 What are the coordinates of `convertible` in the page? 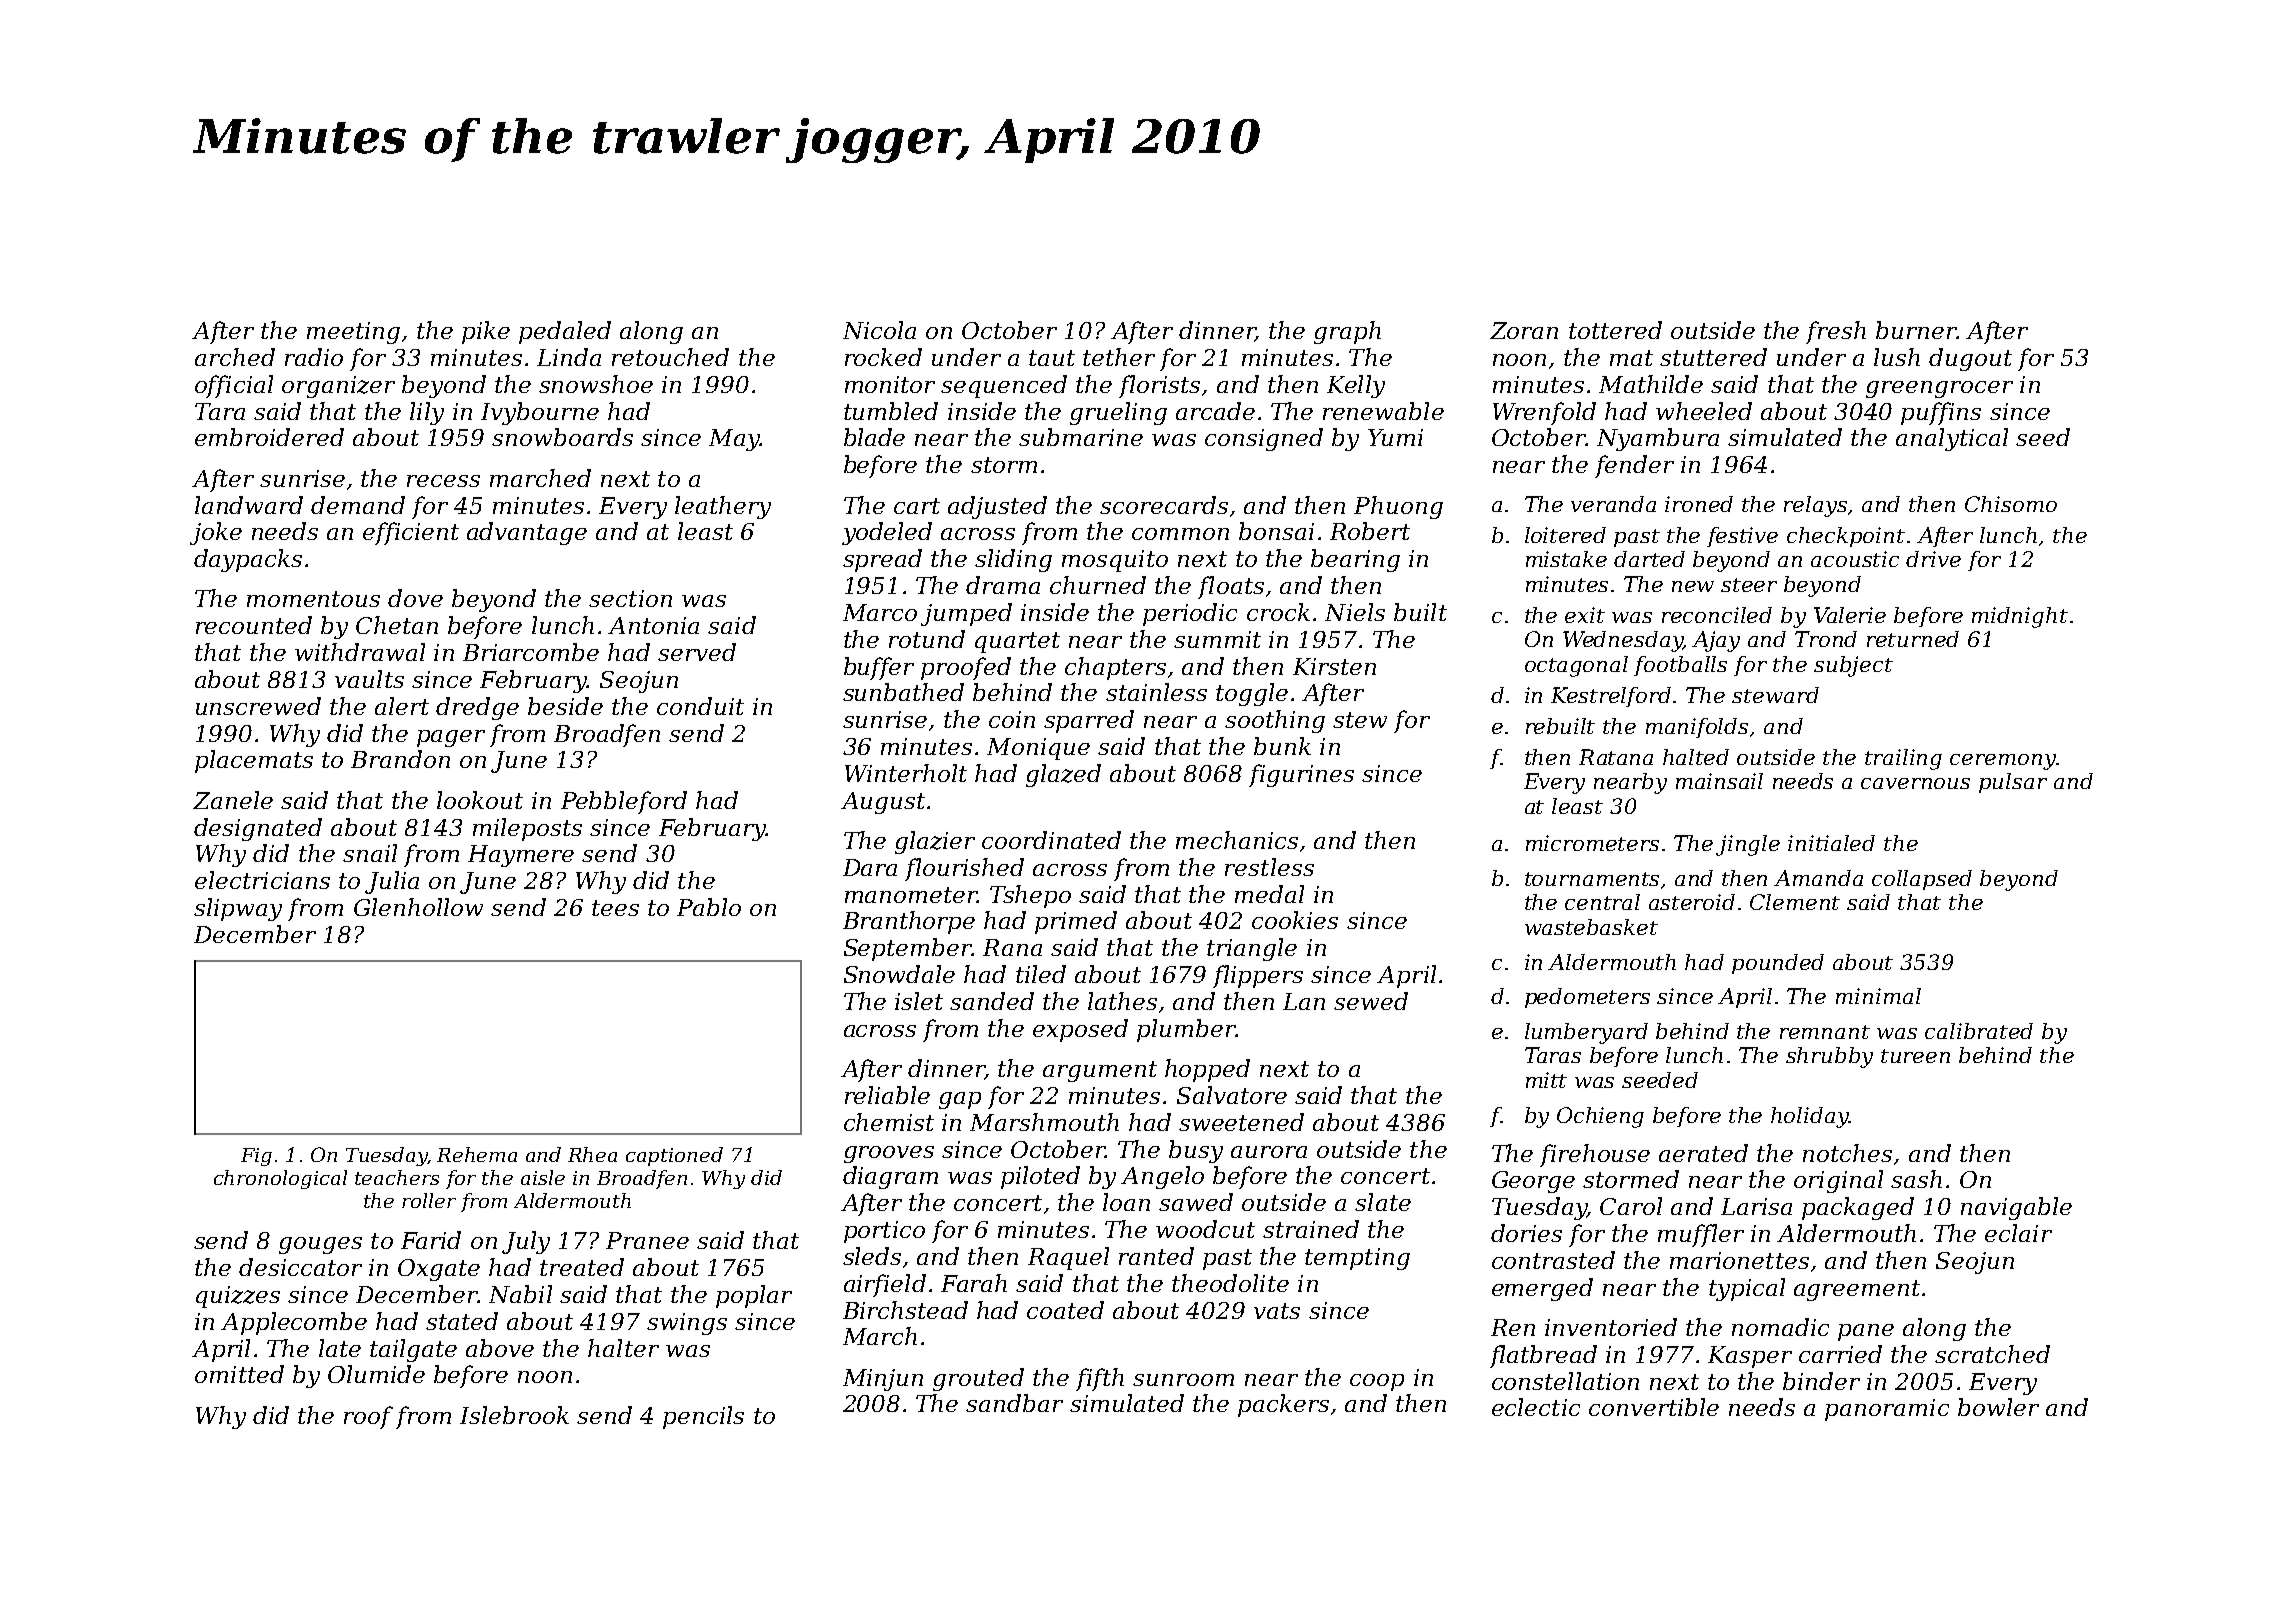 It's located at (1654, 1407).
